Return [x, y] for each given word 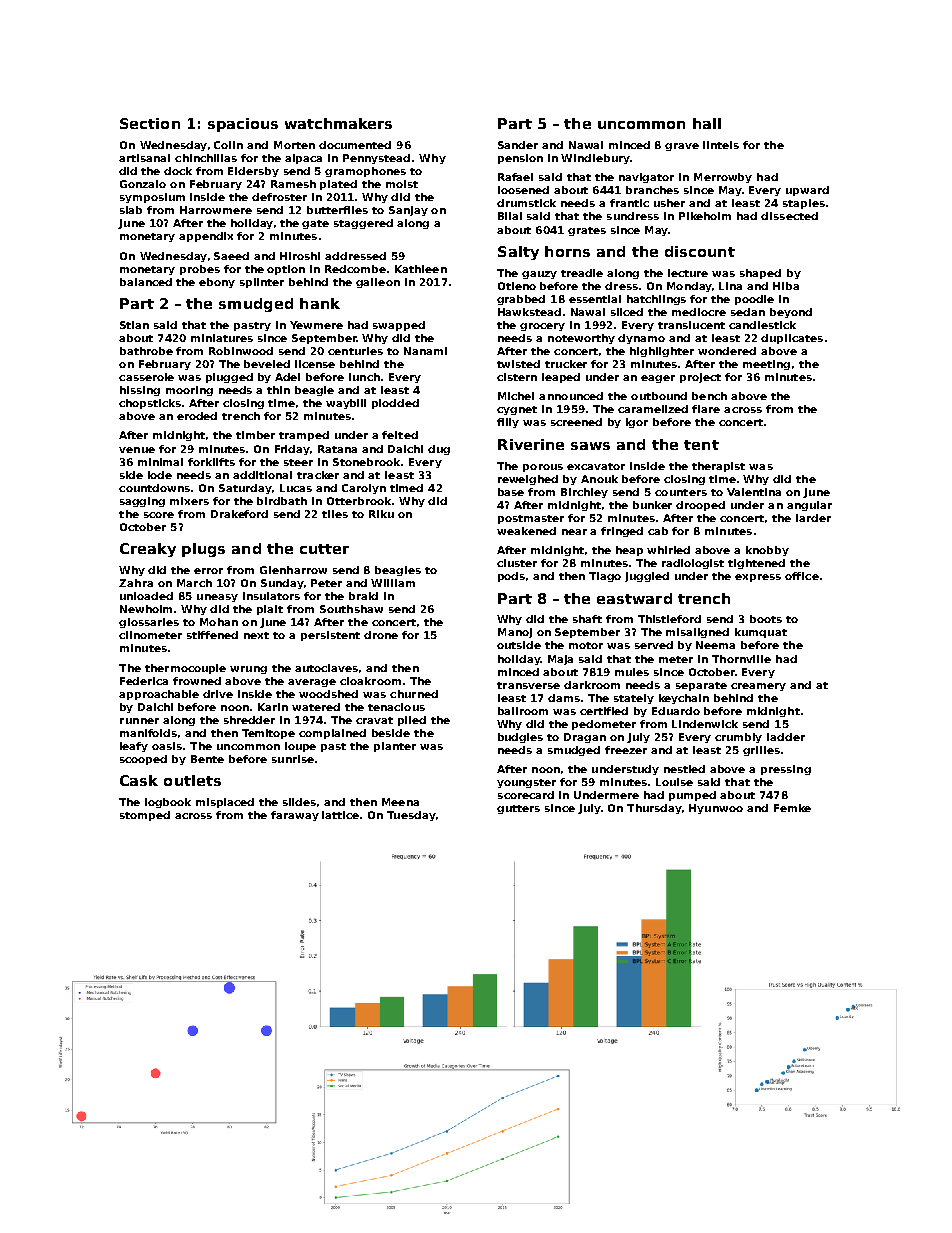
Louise [674, 782]
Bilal [510, 216]
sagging [142, 502]
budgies [520, 738]
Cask [139, 780]
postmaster [531, 519]
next [256, 635]
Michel [516, 396]
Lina [730, 286]
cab [658, 531]
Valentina [754, 492]
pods [511, 577]
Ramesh [293, 184]
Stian [134, 325]
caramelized [653, 409]
